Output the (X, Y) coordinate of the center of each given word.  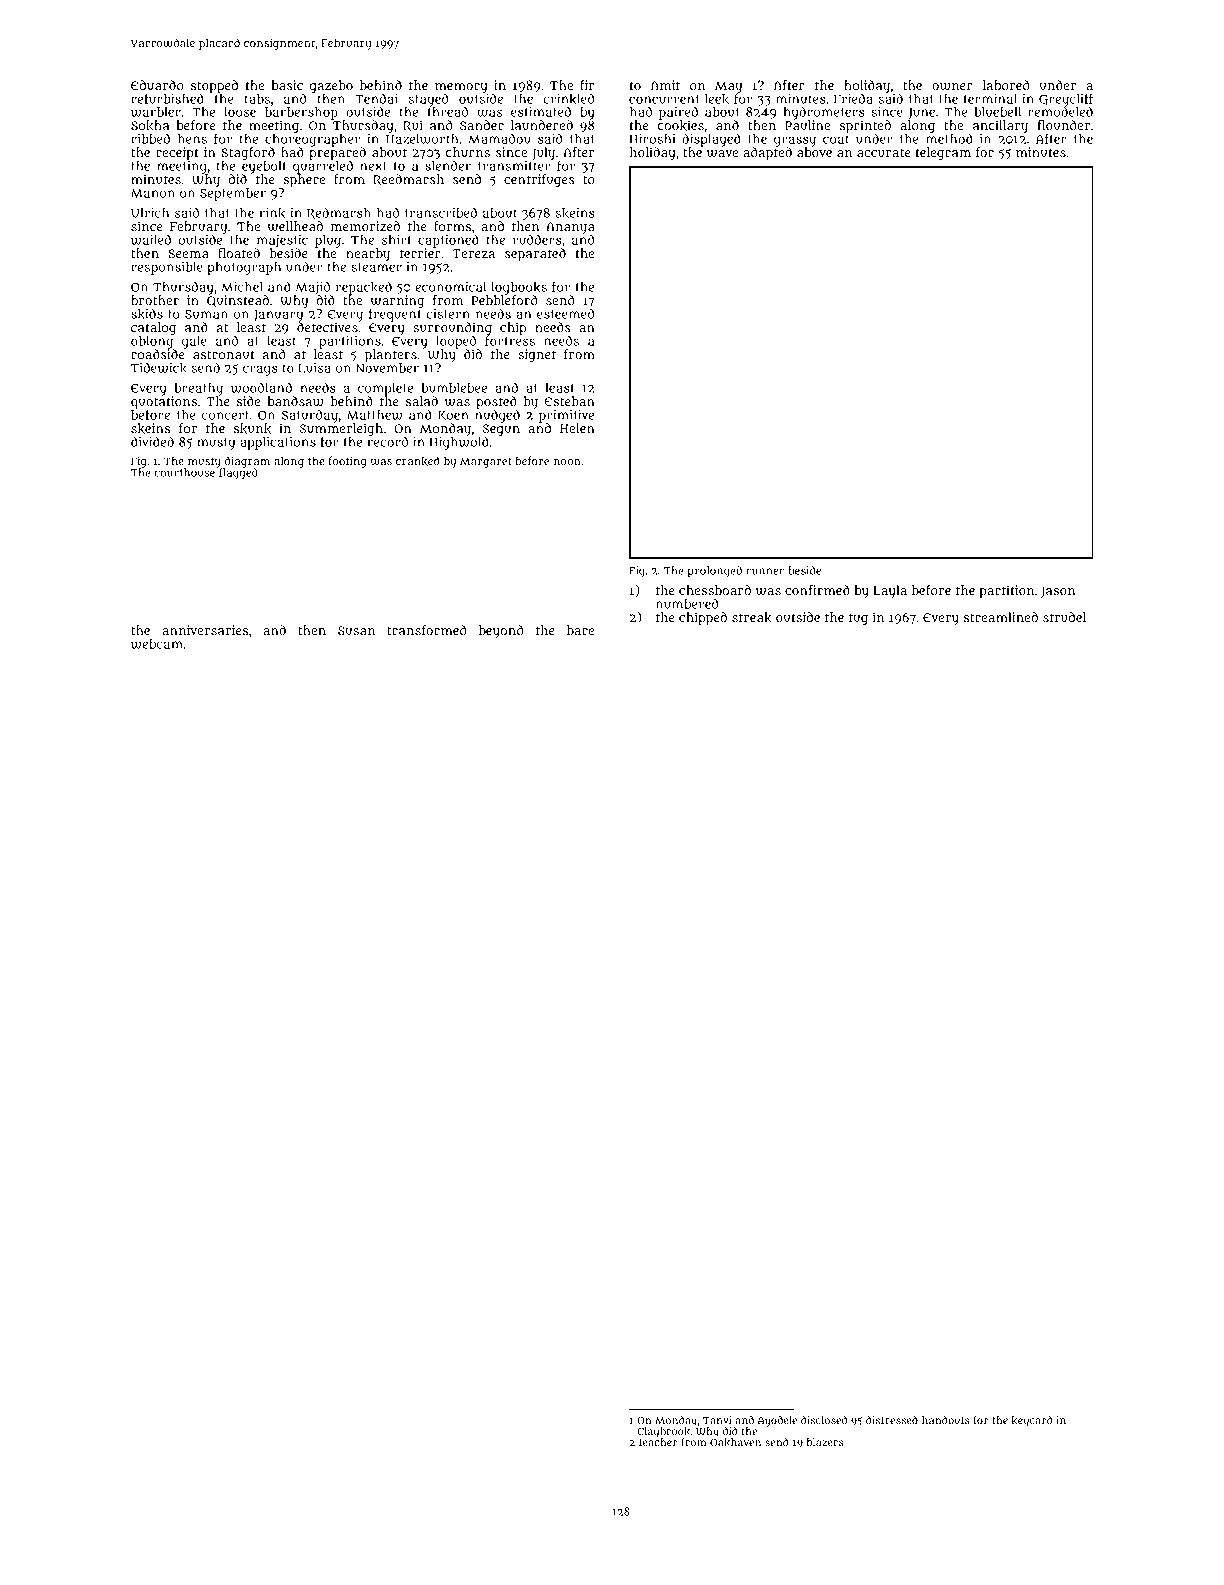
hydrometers (824, 113)
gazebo (331, 86)
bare (580, 630)
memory (461, 88)
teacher (658, 1442)
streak (752, 617)
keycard (1032, 1421)
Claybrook (664, 1432)
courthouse (184, 472)
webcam (157, 644)
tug (858, 619)
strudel (1064, 617)
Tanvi (717, 1420)
